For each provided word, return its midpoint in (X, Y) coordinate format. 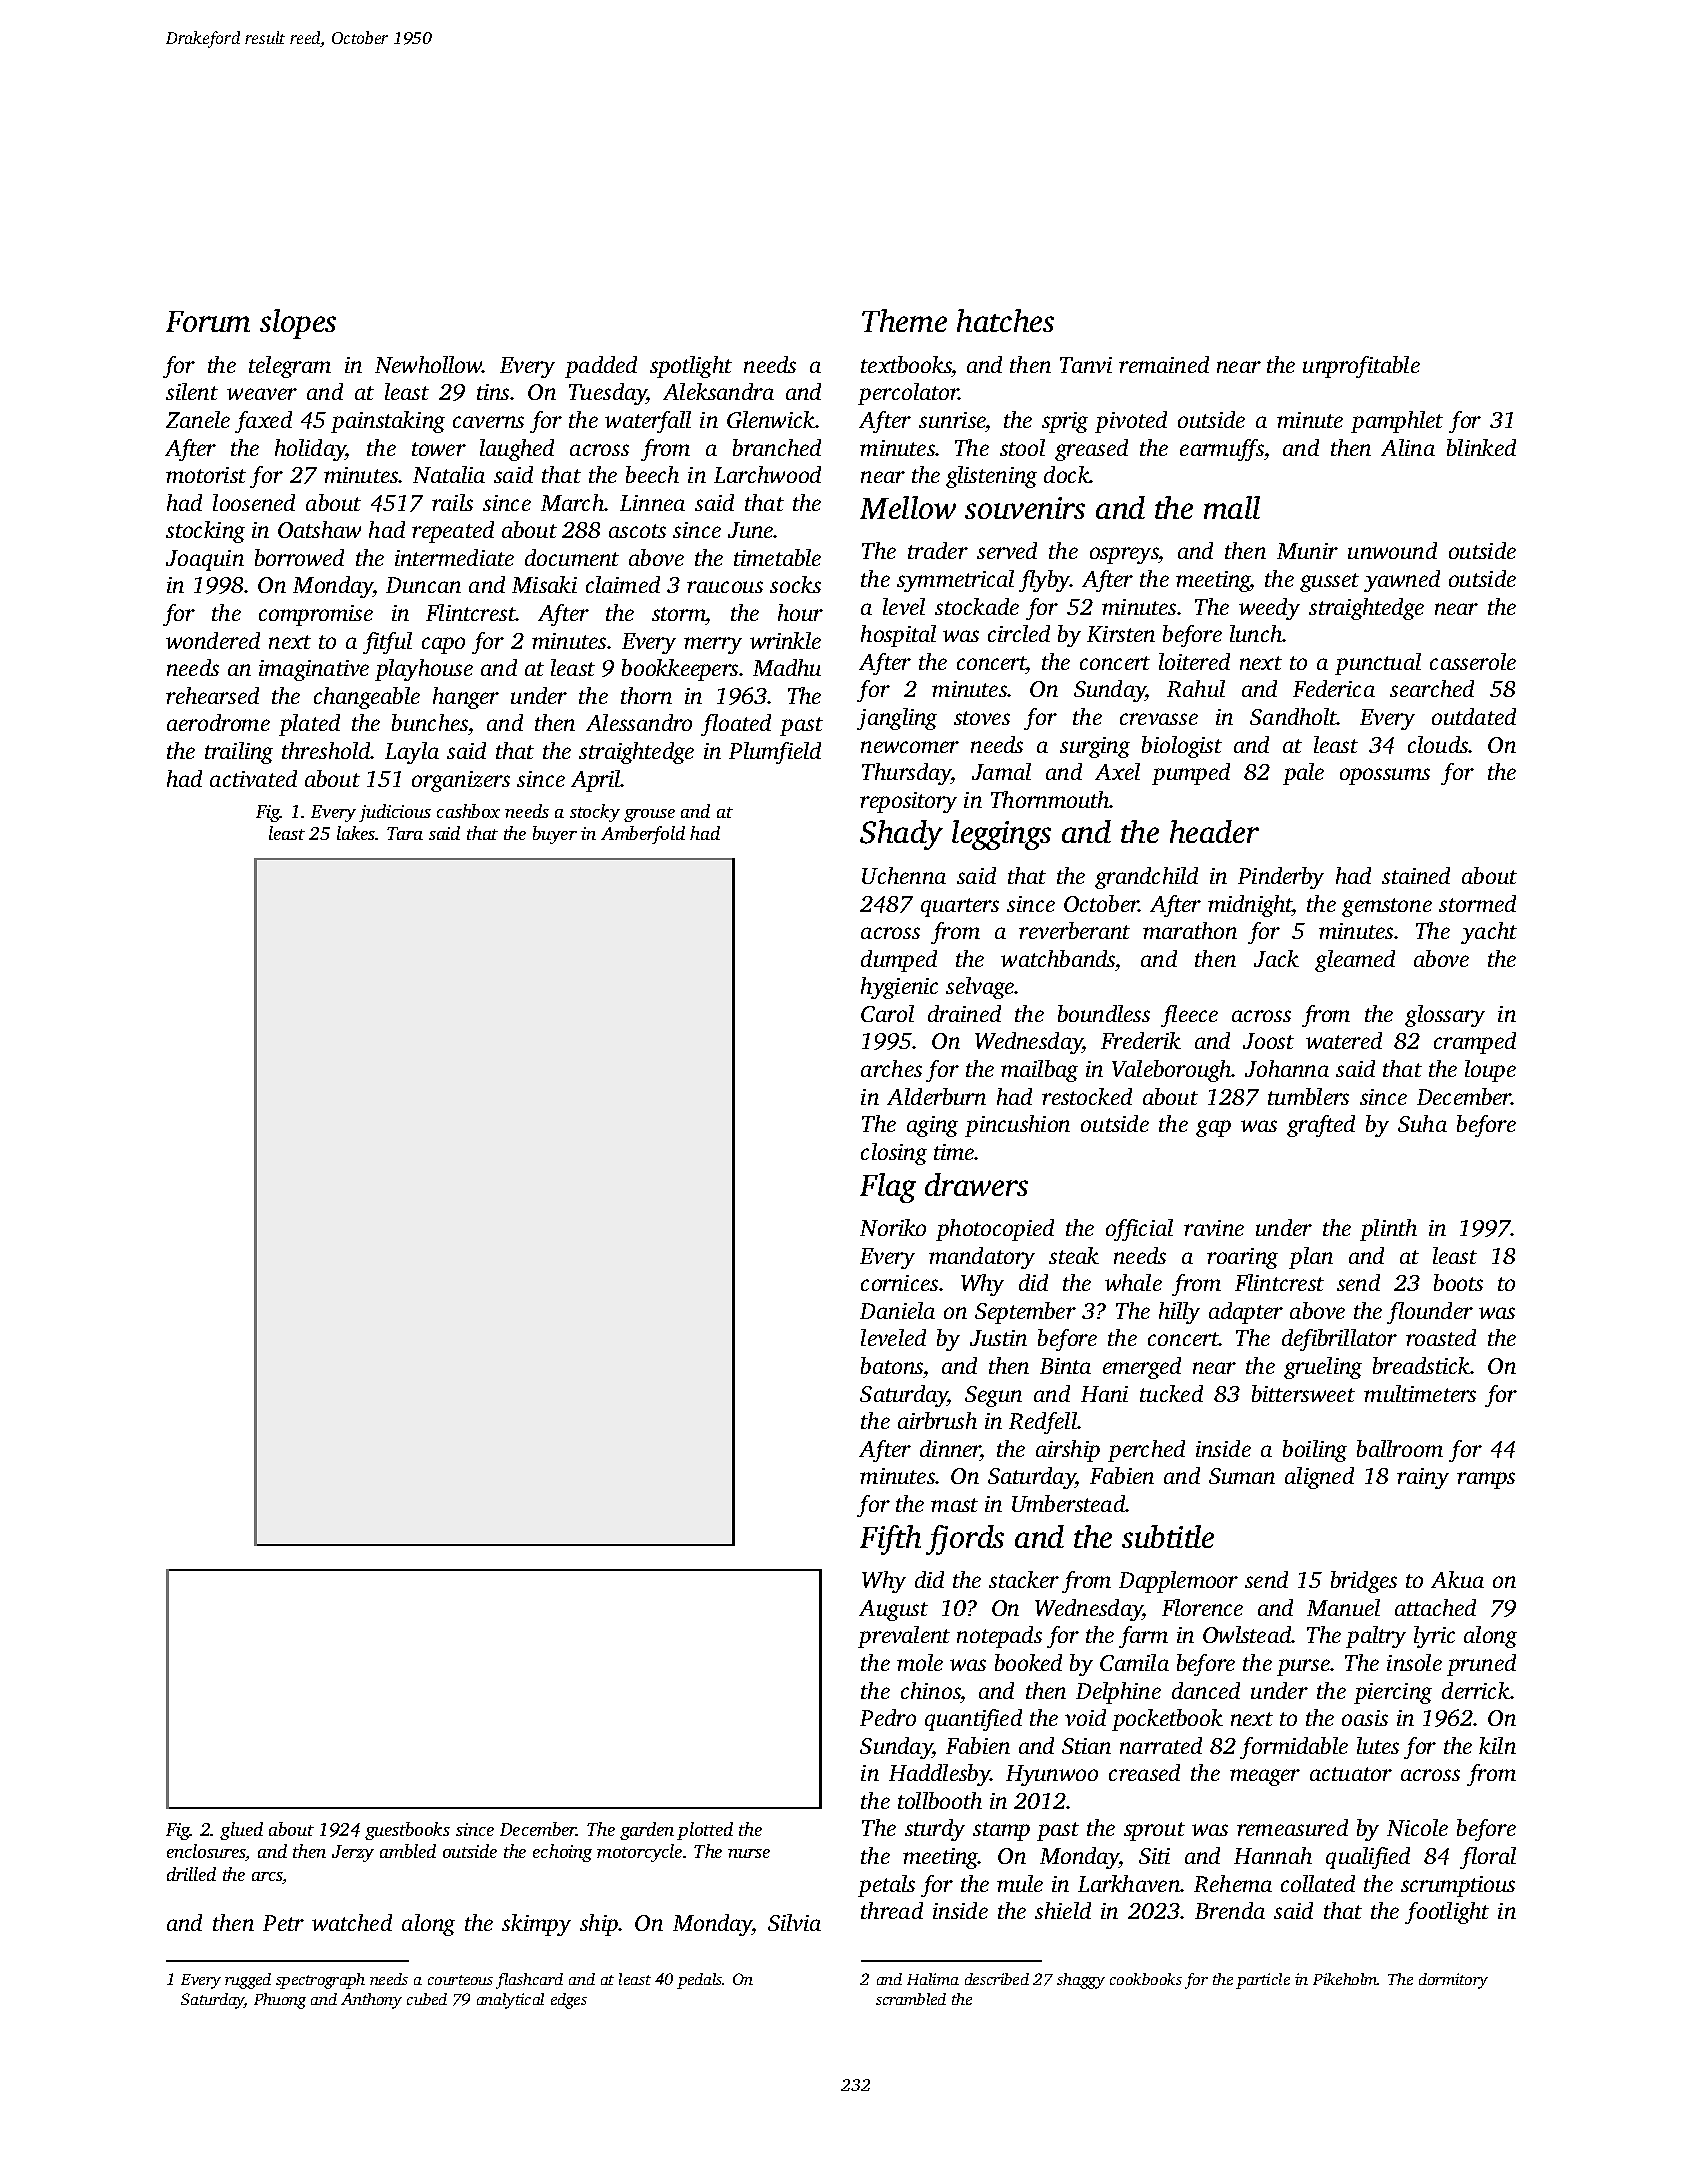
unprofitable (1361, 367)
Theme (904, 320)
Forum (208, 321)
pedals (700, 1981)
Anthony (371, 2001)
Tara (405, 833)
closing (894, 1154)
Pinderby (1281, 878)
